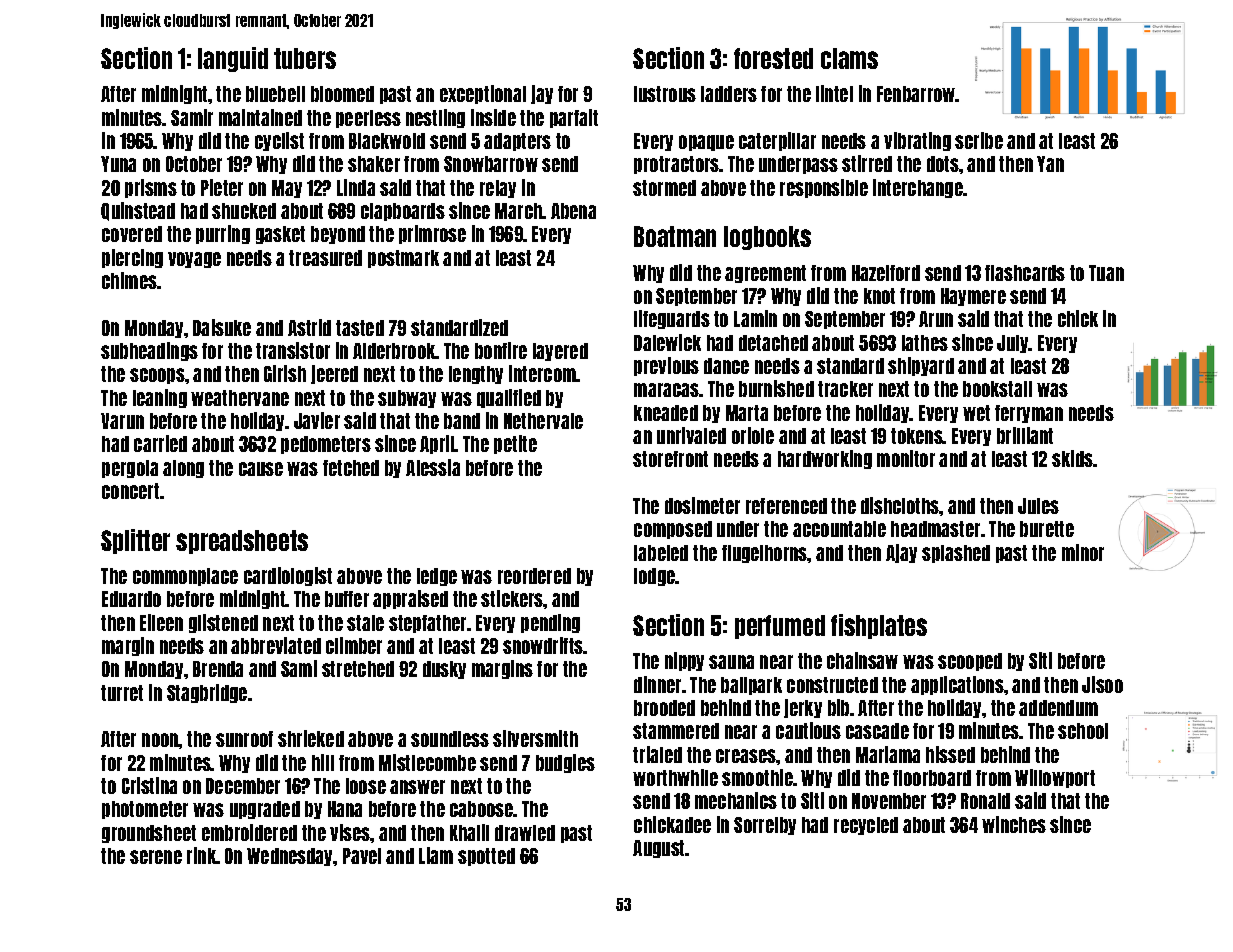 The width and height of the screenshot is (1233, 952). I want to click on clams, so click(849, 58).
